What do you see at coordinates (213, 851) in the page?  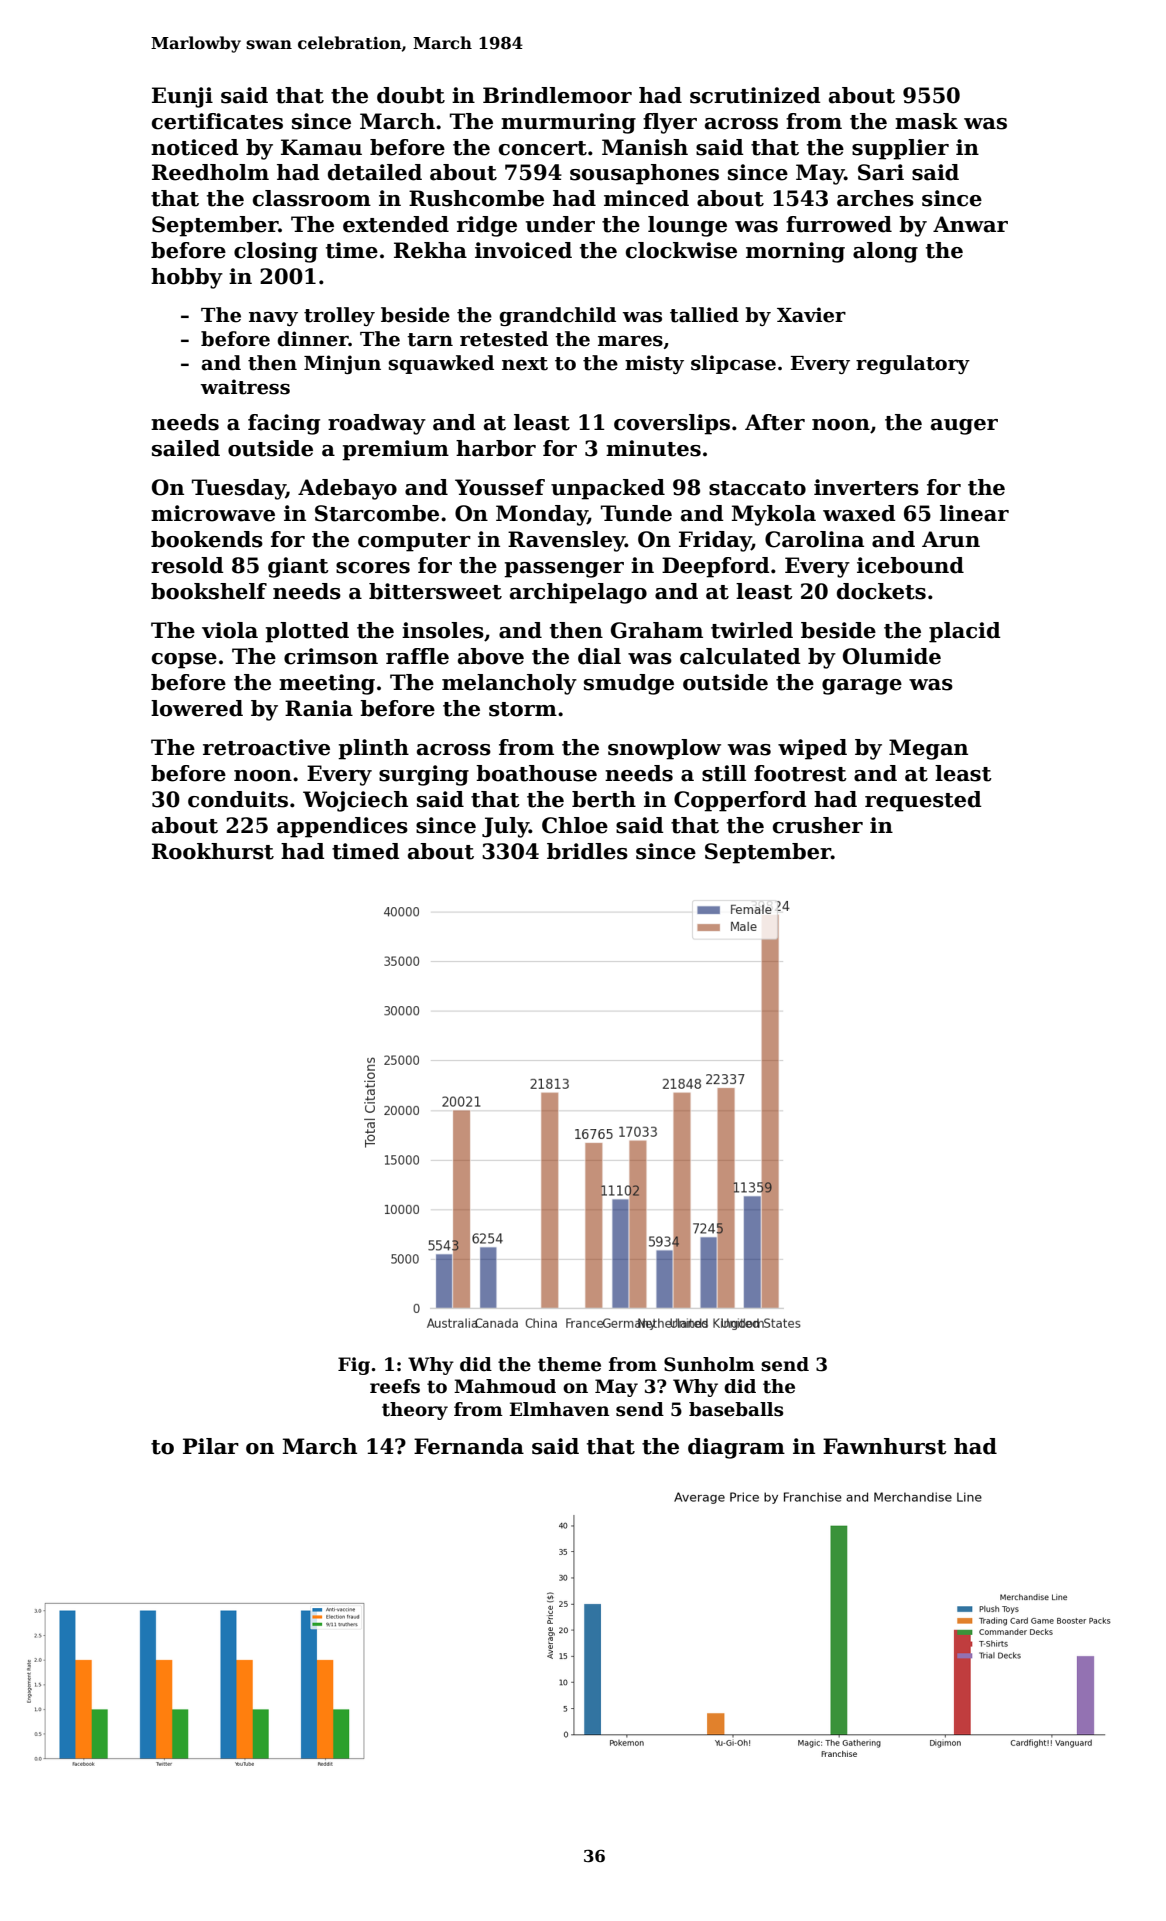 I see `Rookhurst` at bounding box center [213, 851].
